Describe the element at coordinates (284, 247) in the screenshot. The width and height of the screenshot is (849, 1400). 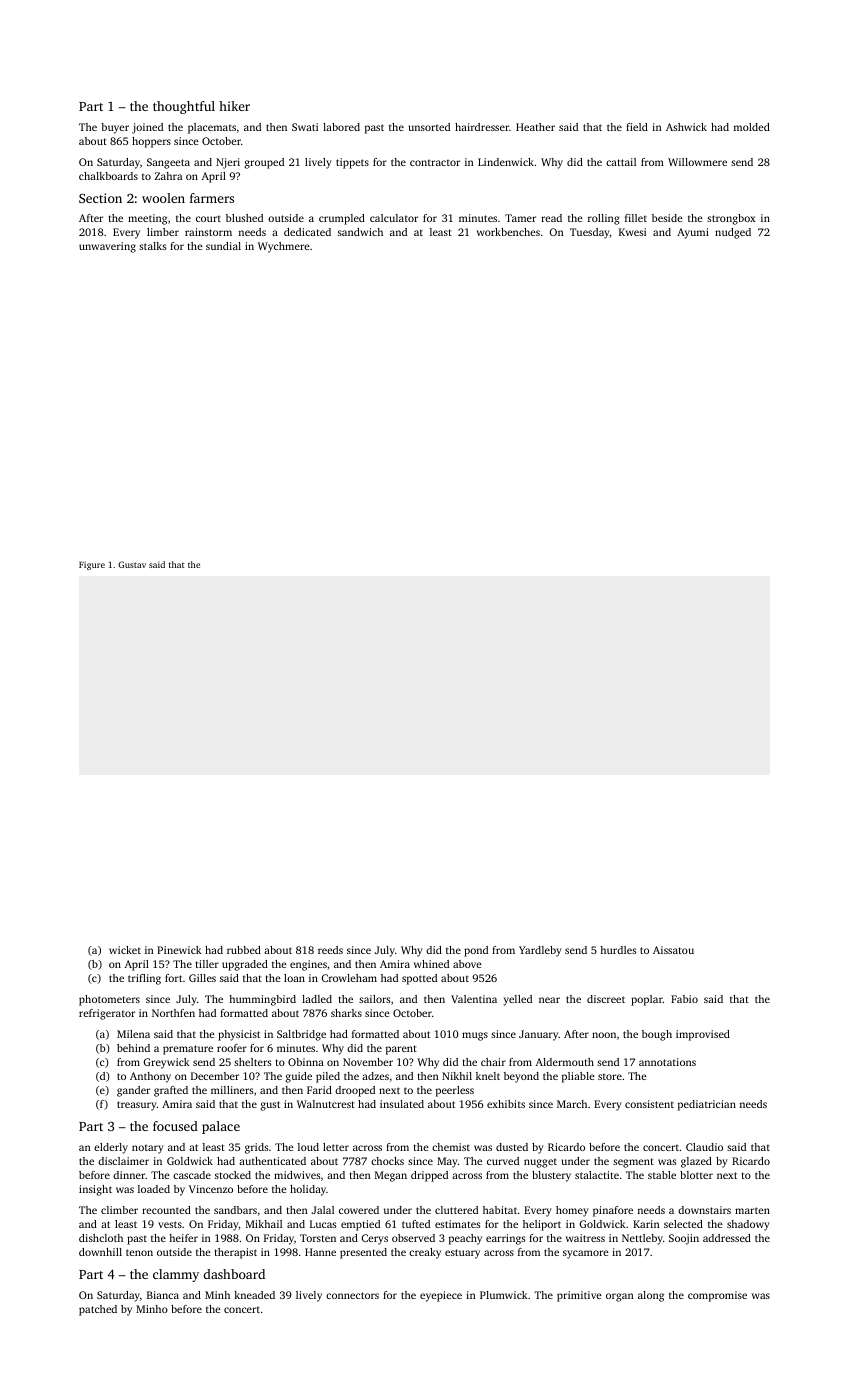
I see `Wychmere` at that location.
